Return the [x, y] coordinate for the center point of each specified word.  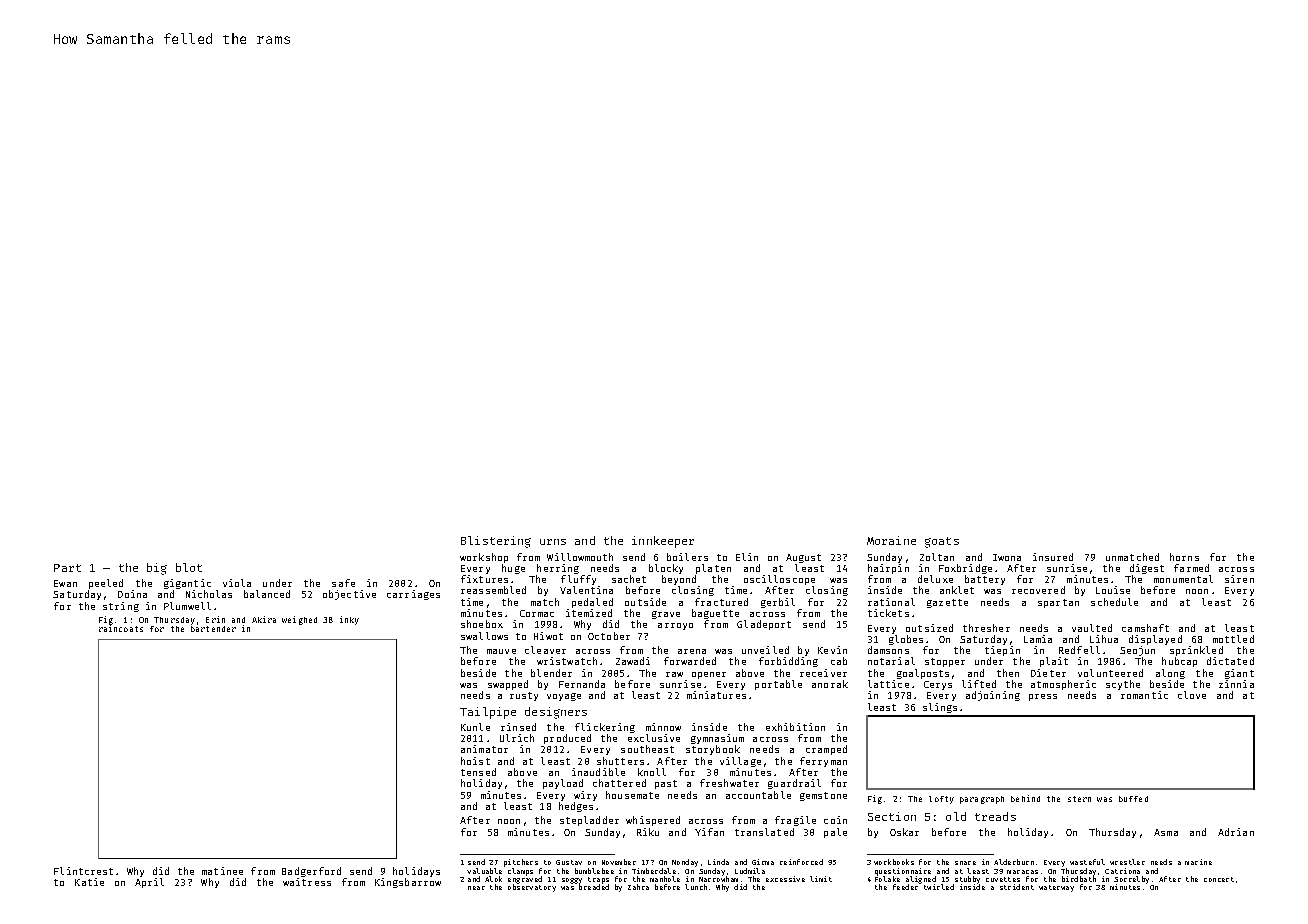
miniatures [716, 695]
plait [1054, 662]
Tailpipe [488, 713]
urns [553, 542]
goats [942, 542]
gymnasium [717, 739]
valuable [484, 871]
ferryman [823, 762]
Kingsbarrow [408, 883]
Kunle [475, 727]
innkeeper [663, 542]
